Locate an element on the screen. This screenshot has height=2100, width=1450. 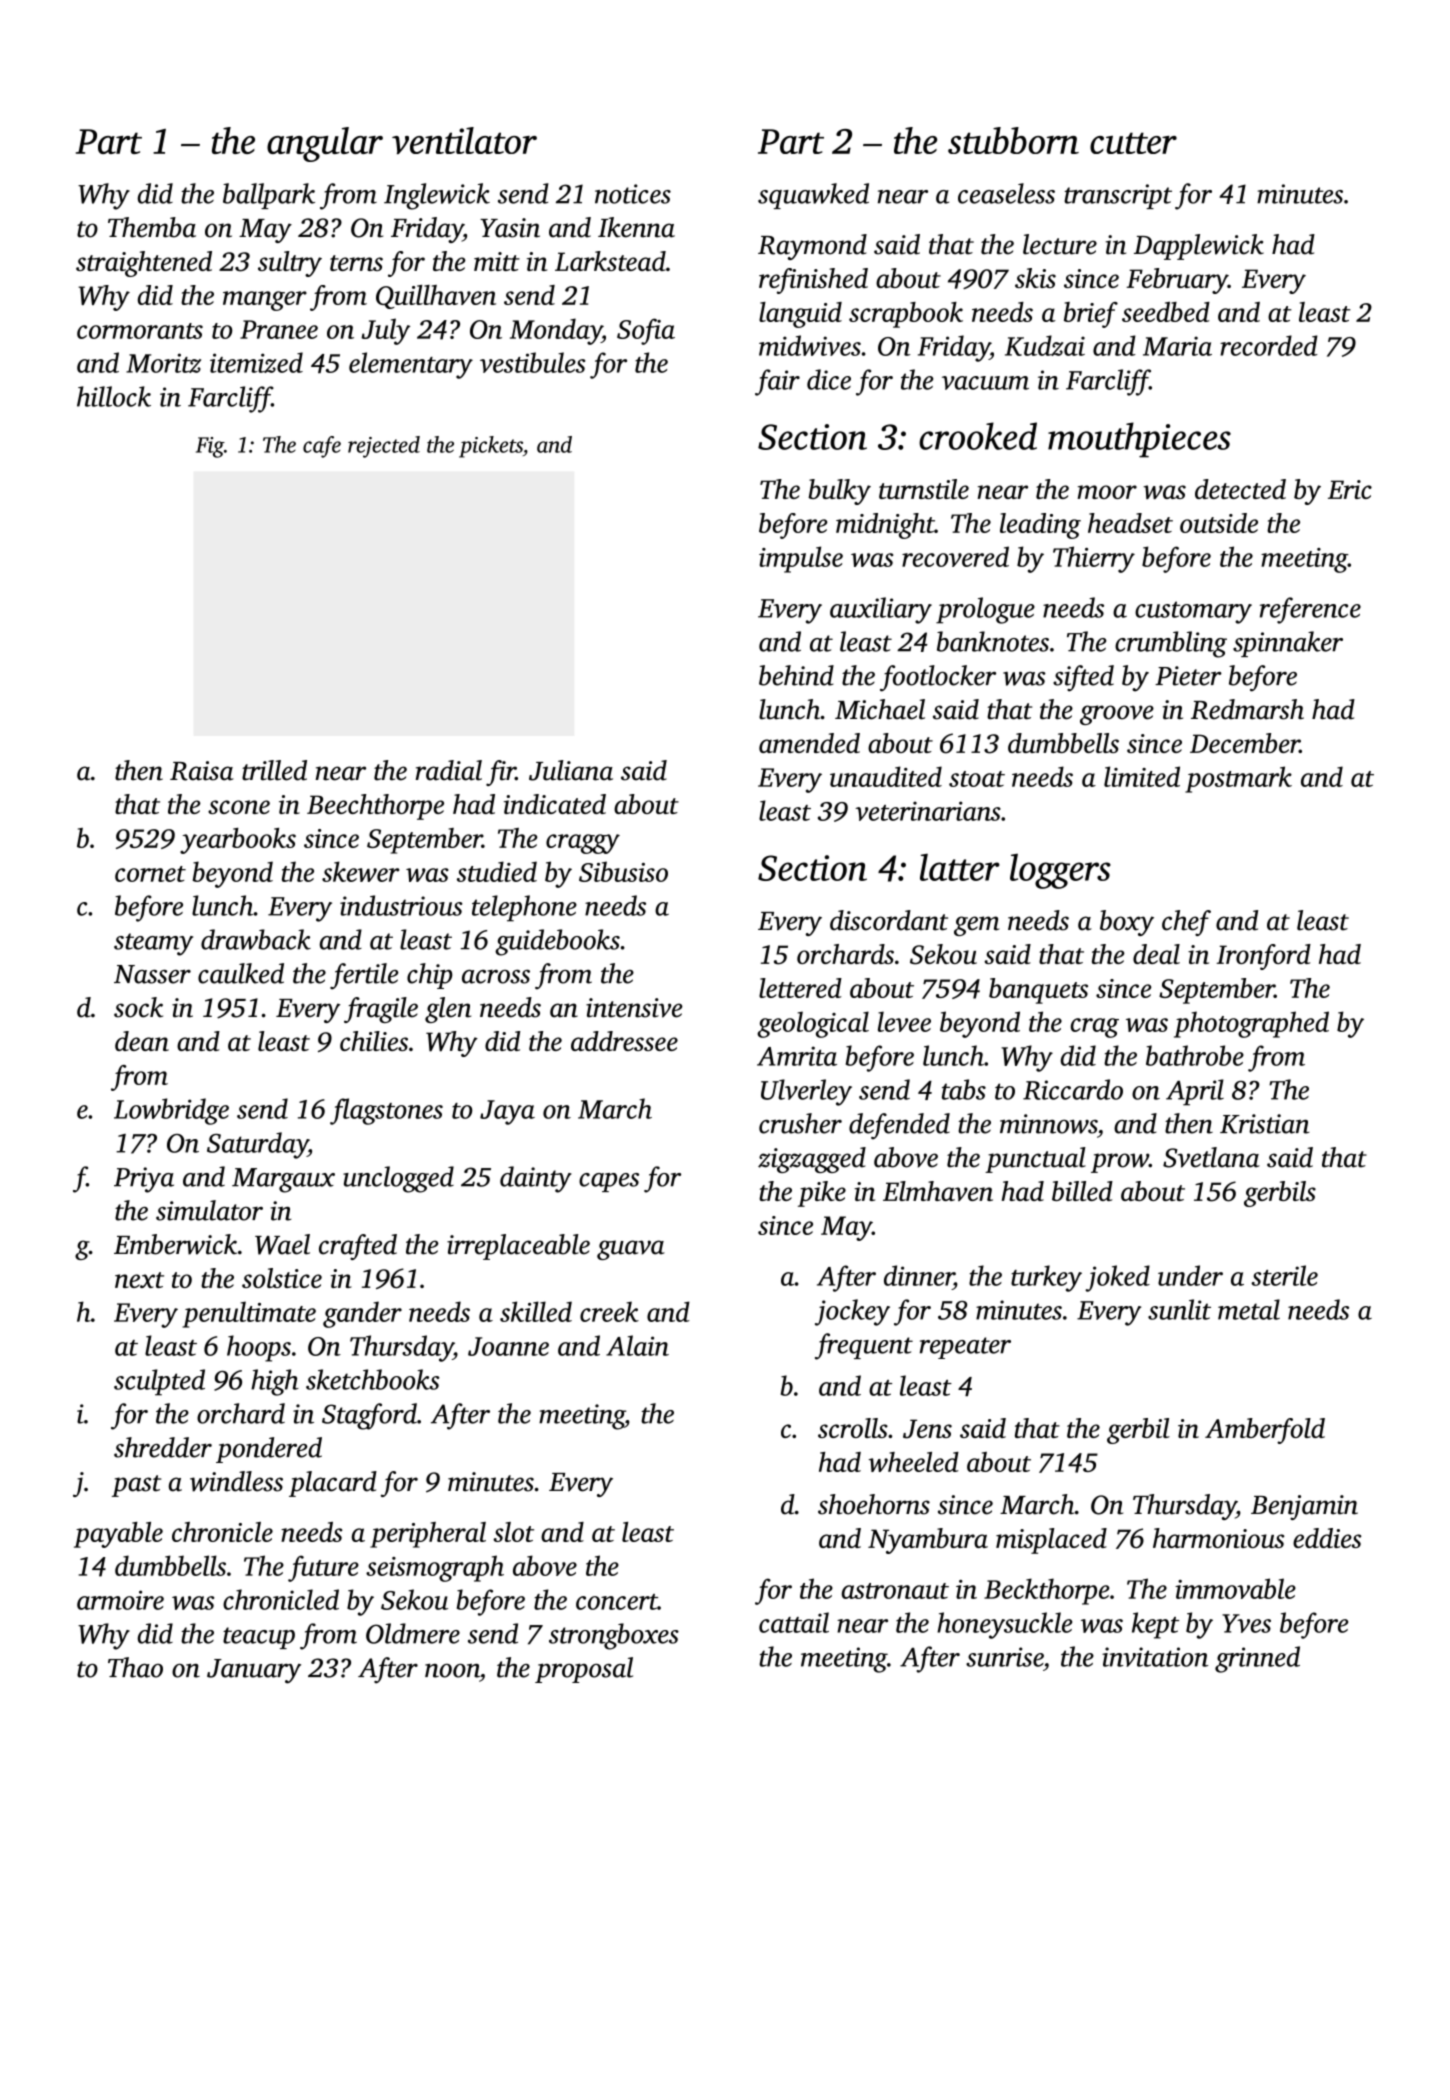
ventilator is located at coordinates (464, 140).
